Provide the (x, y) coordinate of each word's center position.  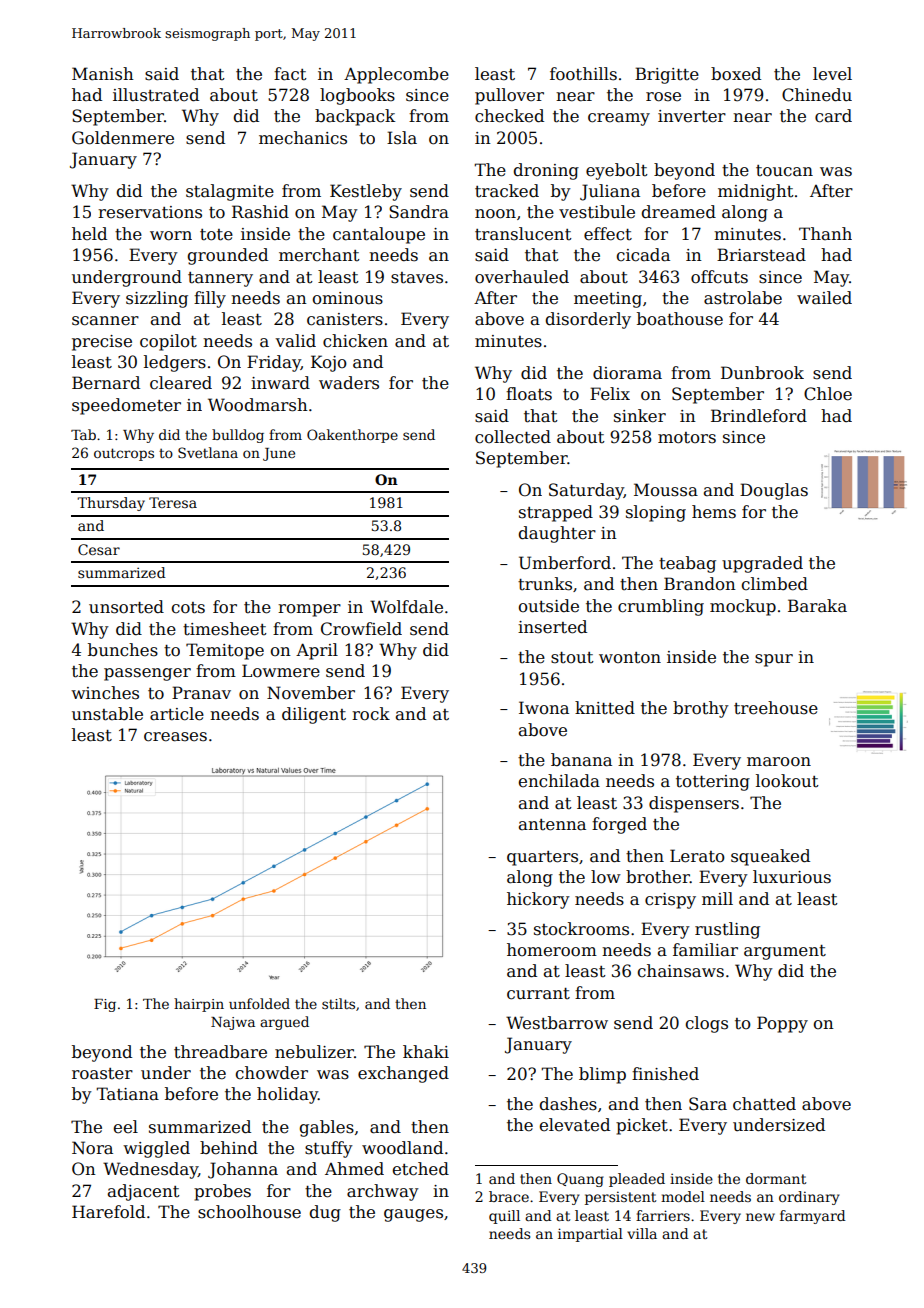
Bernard (106, 383)
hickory (538, 900)
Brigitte (667, 75)
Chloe (828, 394)
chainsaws (681, 971)
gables (327, 1128)
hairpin (199, 1005)
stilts (338, 1003)
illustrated (156, 95)
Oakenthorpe (352, 436)
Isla (402, 138)
